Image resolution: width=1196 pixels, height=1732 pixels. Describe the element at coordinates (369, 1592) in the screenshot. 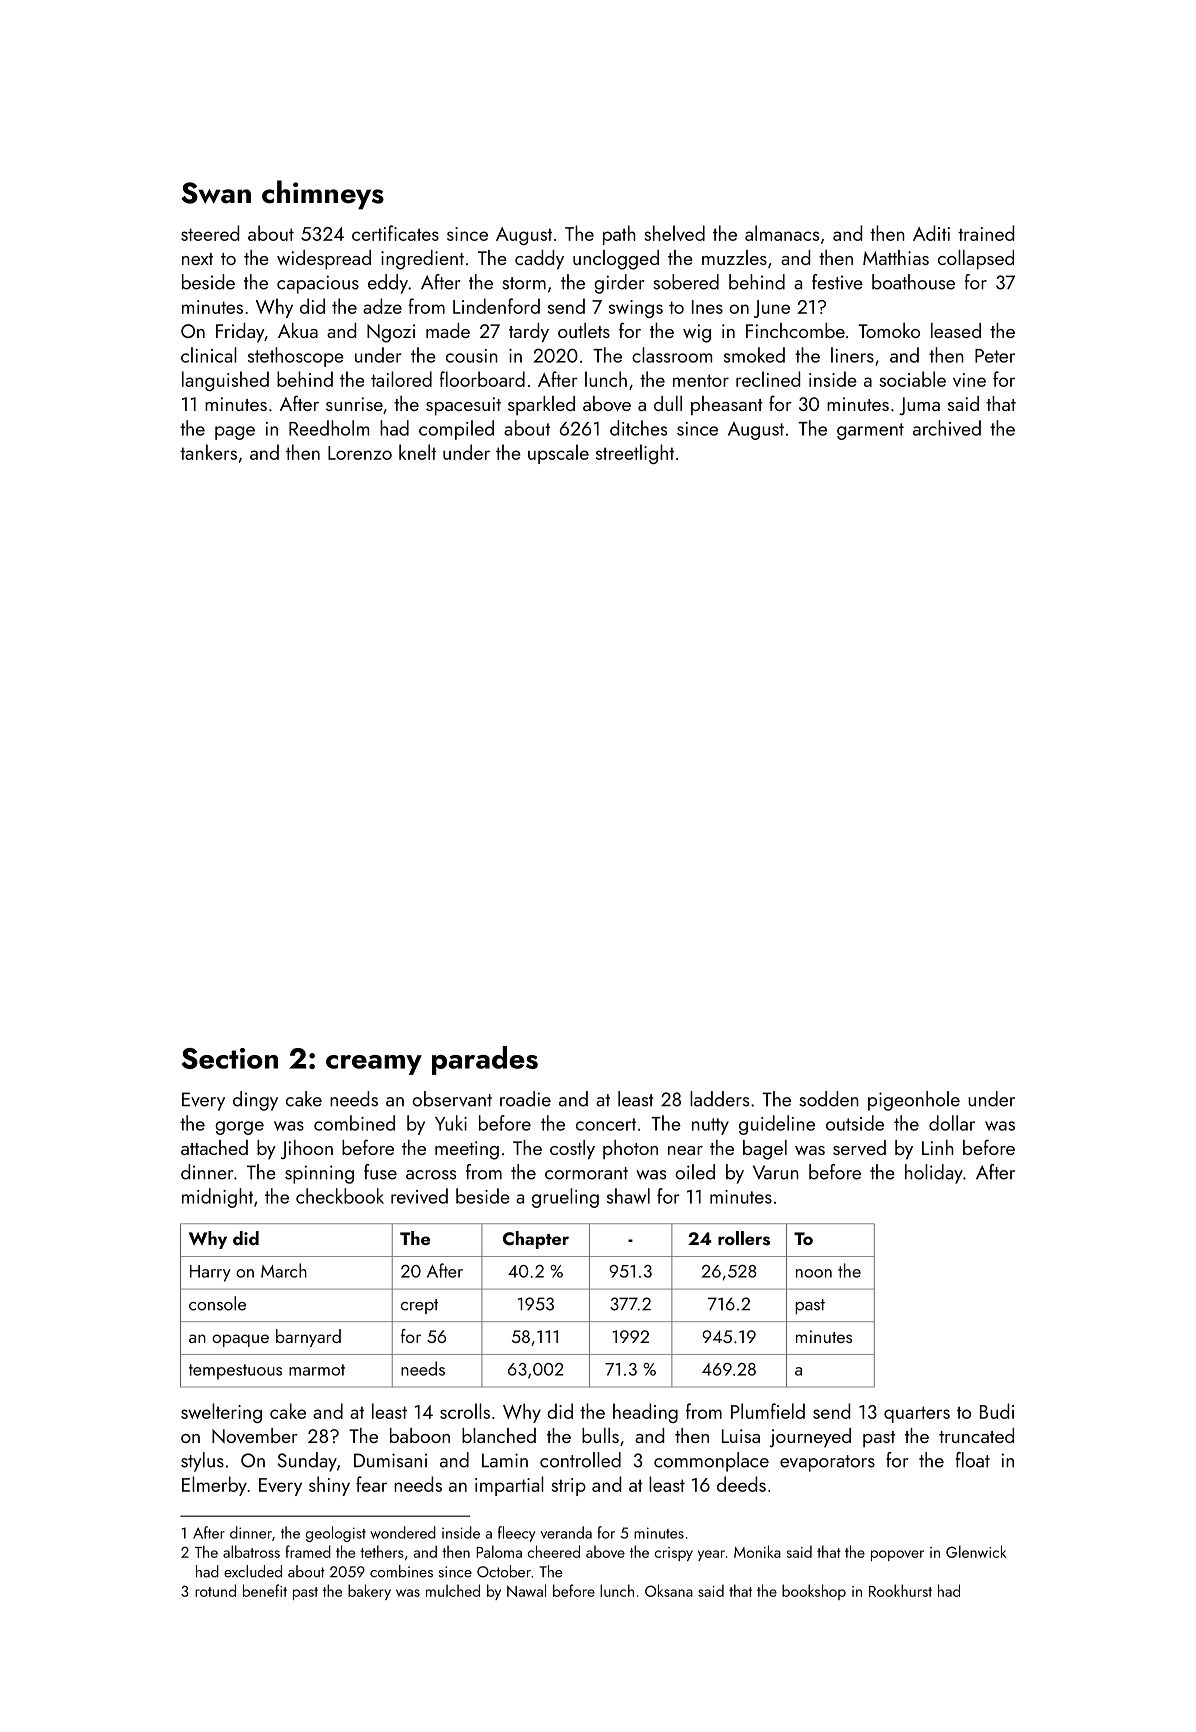

I see `bakery` at that location.
